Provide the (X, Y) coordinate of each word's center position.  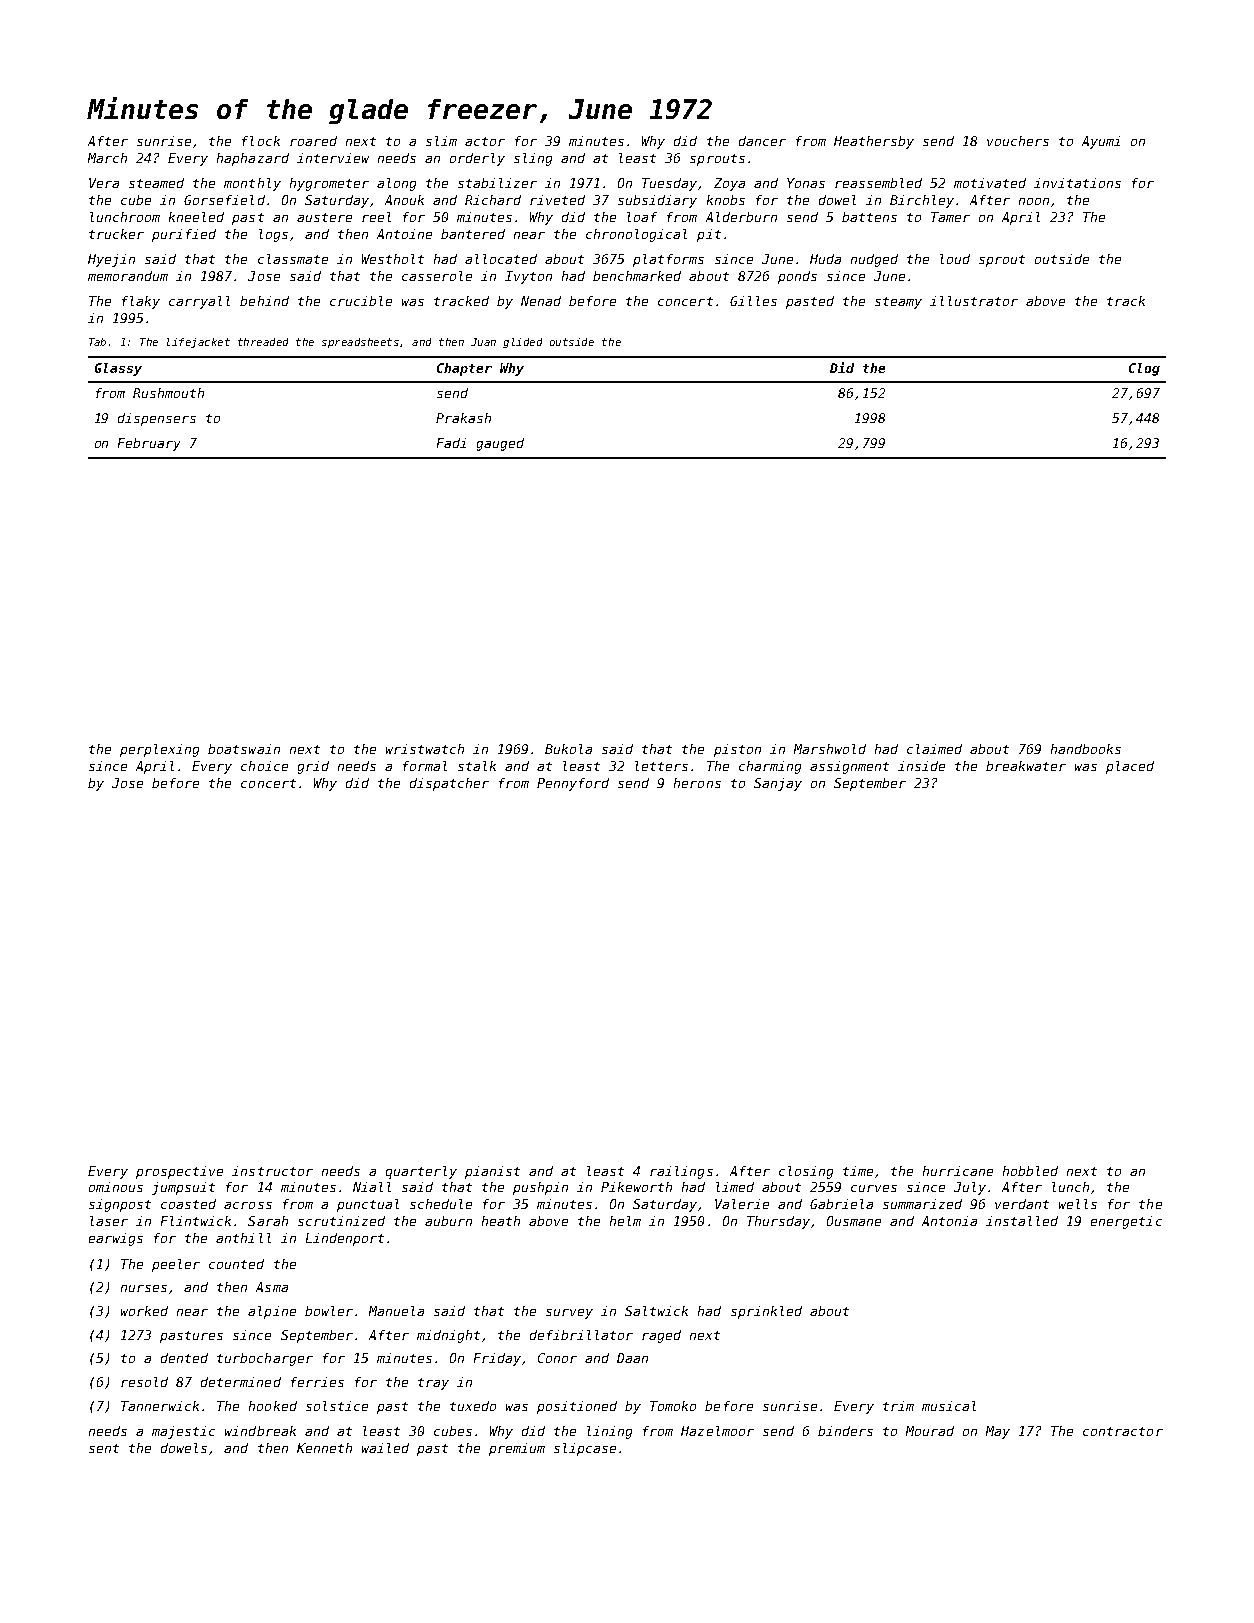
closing (806, 1172)
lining (609, 1432)
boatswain (244, 749)
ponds (797, 277)
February (149, 444)
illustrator (974, 301)
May (998, 1432)
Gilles (753, 301)
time (858, 1171)
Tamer (950, 217)
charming (770, 767)
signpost (120, 1205)
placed (1130, 767)
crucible (361, 301)
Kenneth (324, 1448)
